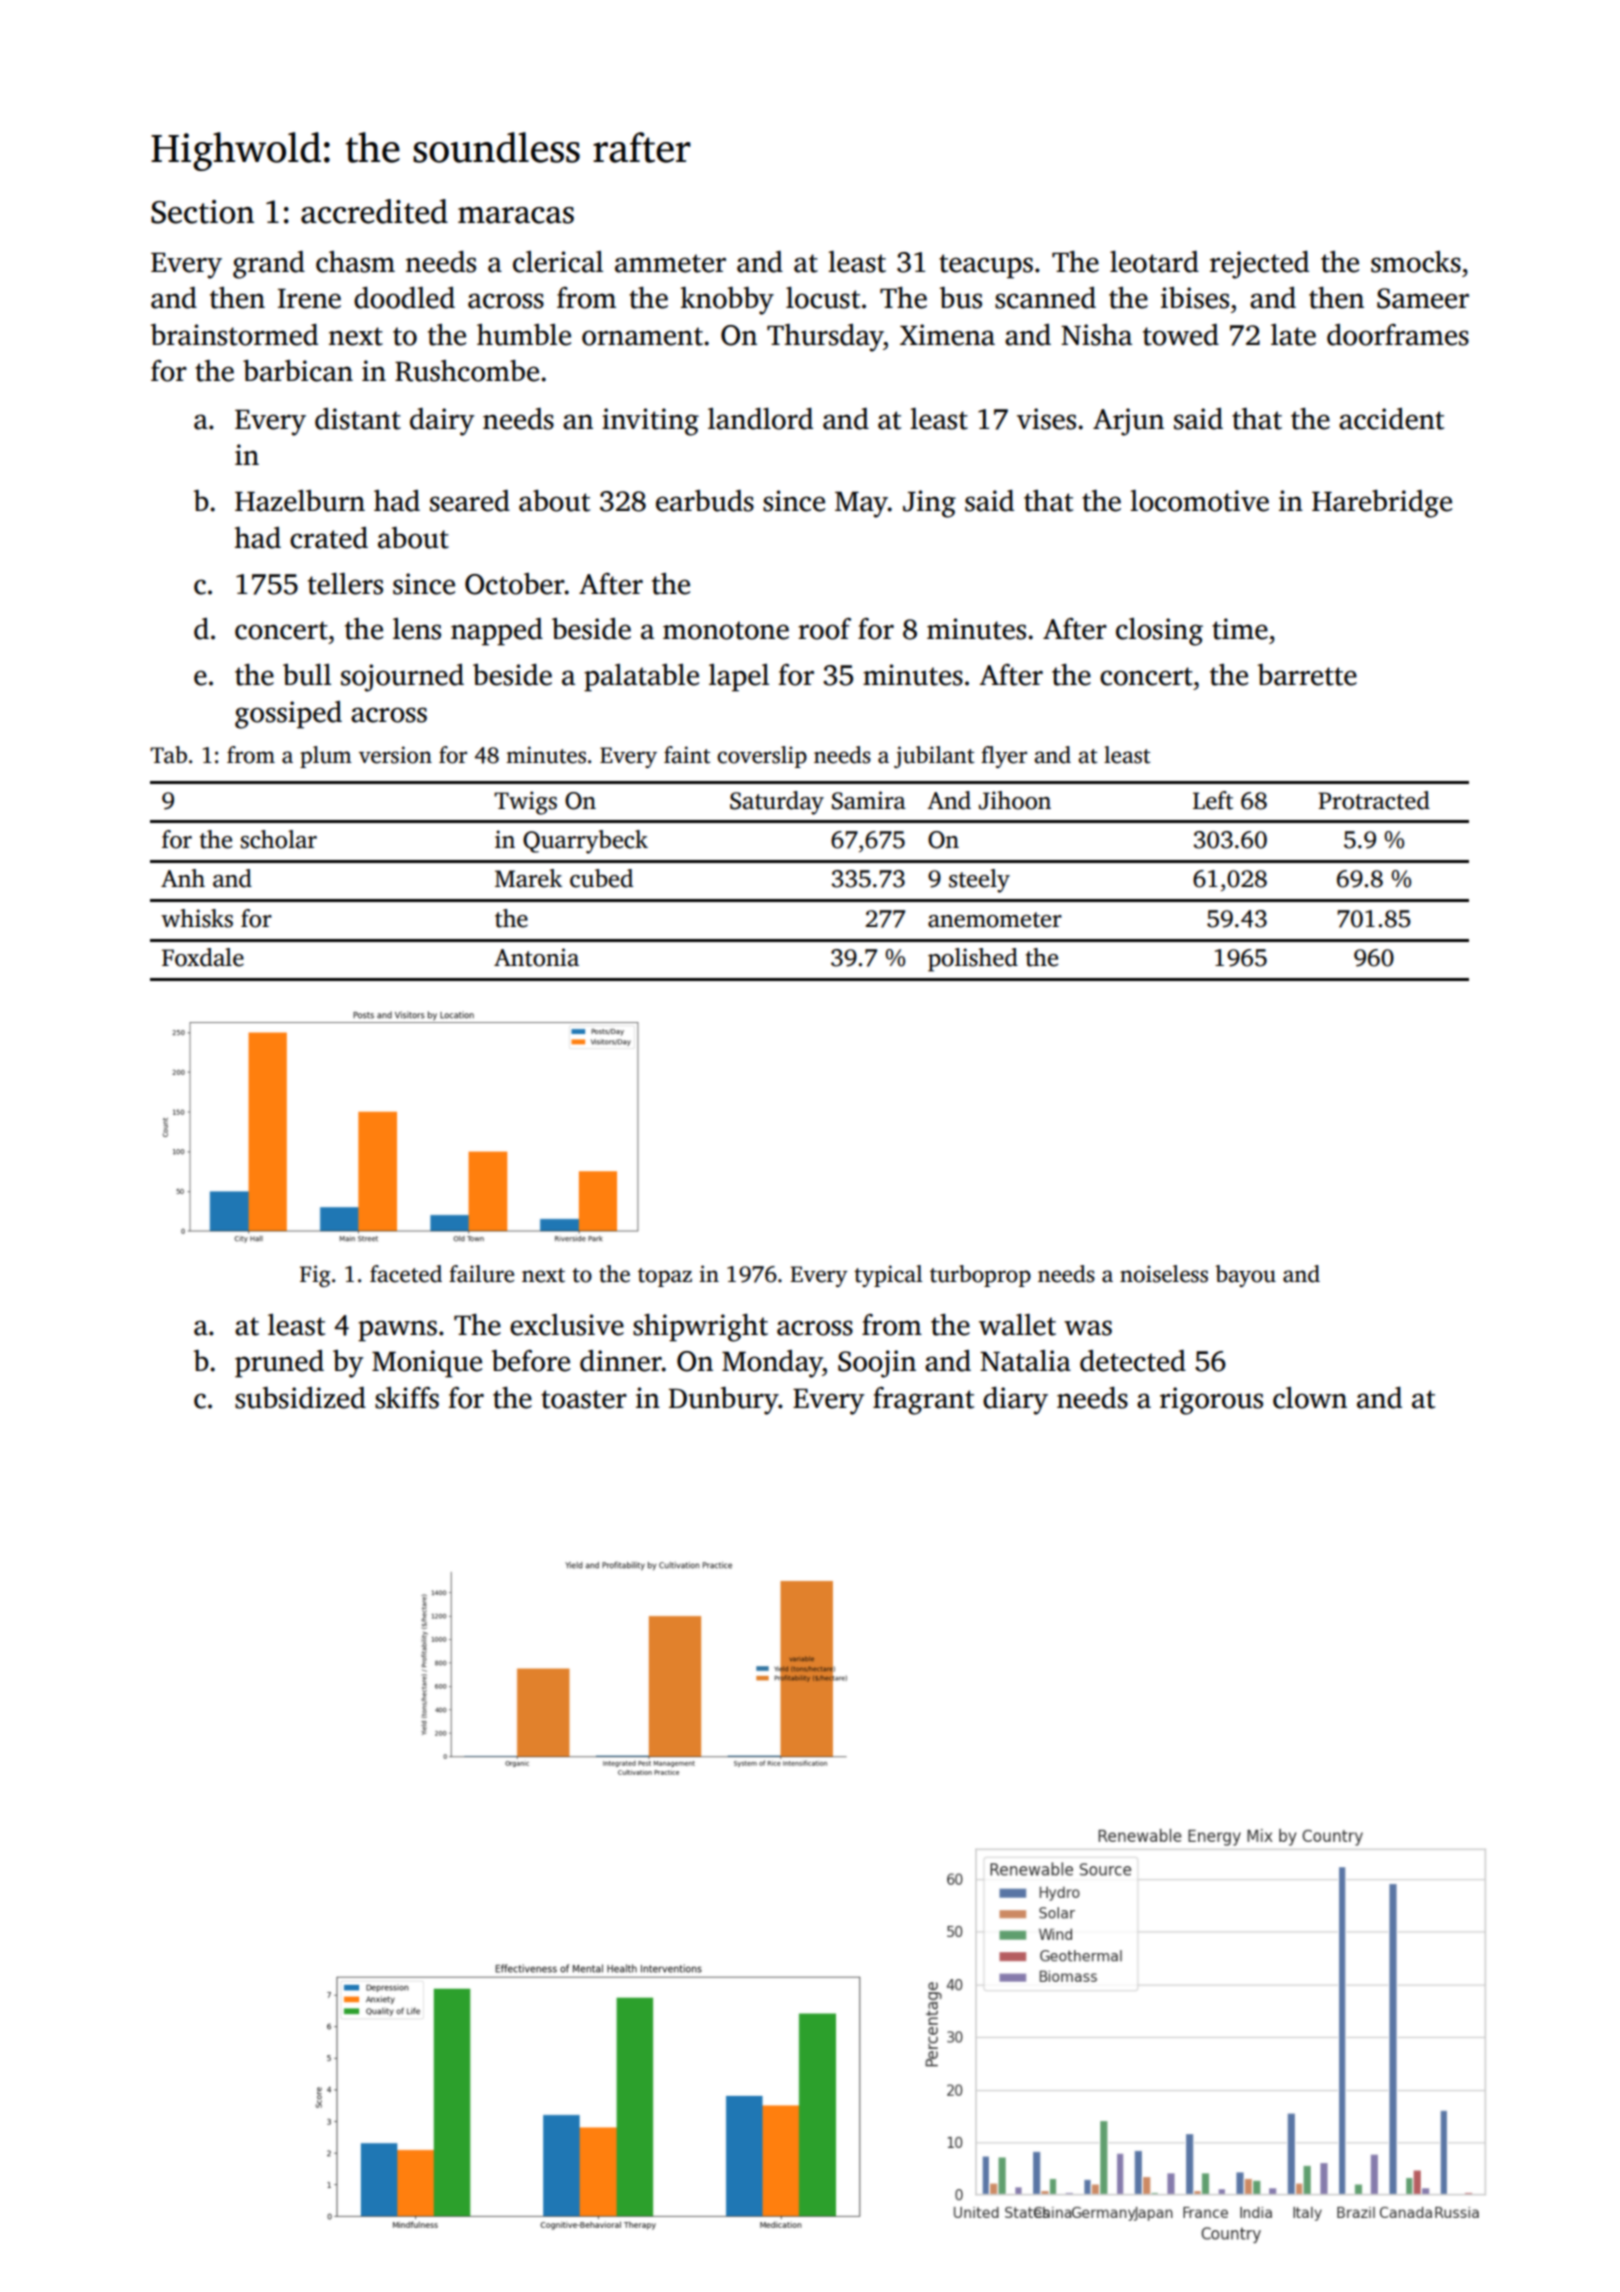 This screenshot has width=1620, height=2292. What do you see at coordinates (665, 1277) in the screenshot?
I see `topaz` at bounding box center [665, 1277].
